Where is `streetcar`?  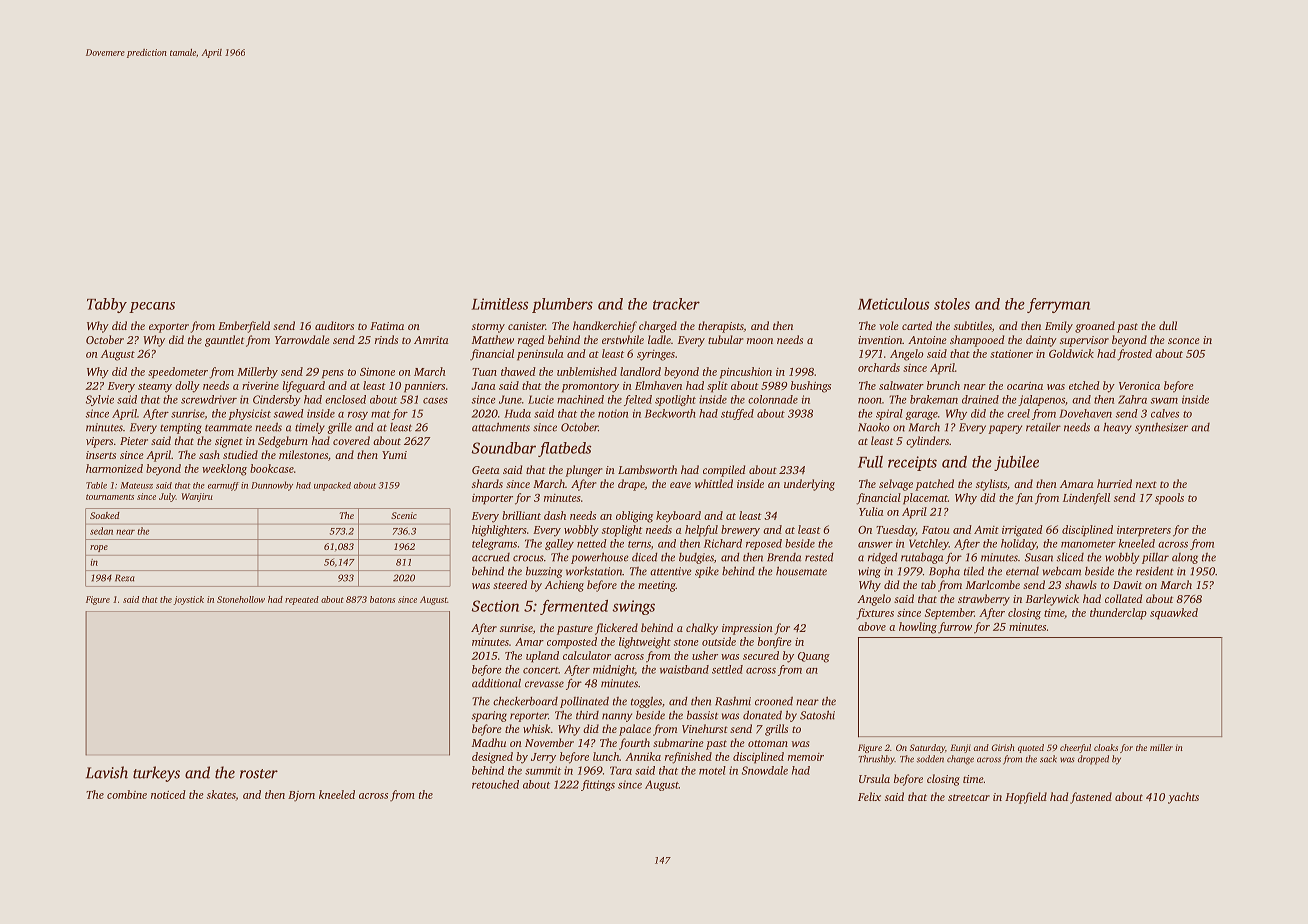
streetcar is located at coordinates (969, 797).
